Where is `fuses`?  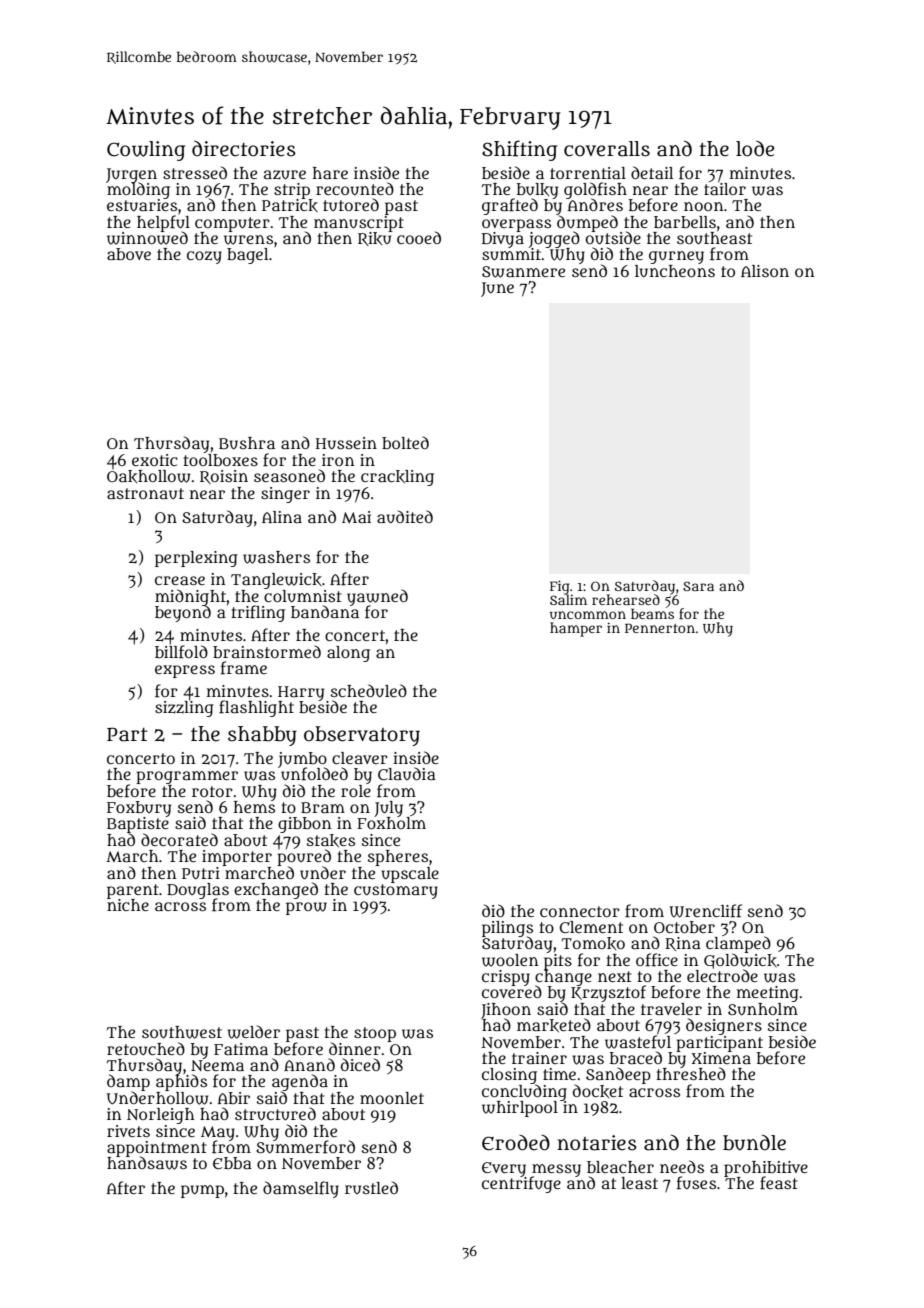 fuses is located at coordinates (696, 1183).
